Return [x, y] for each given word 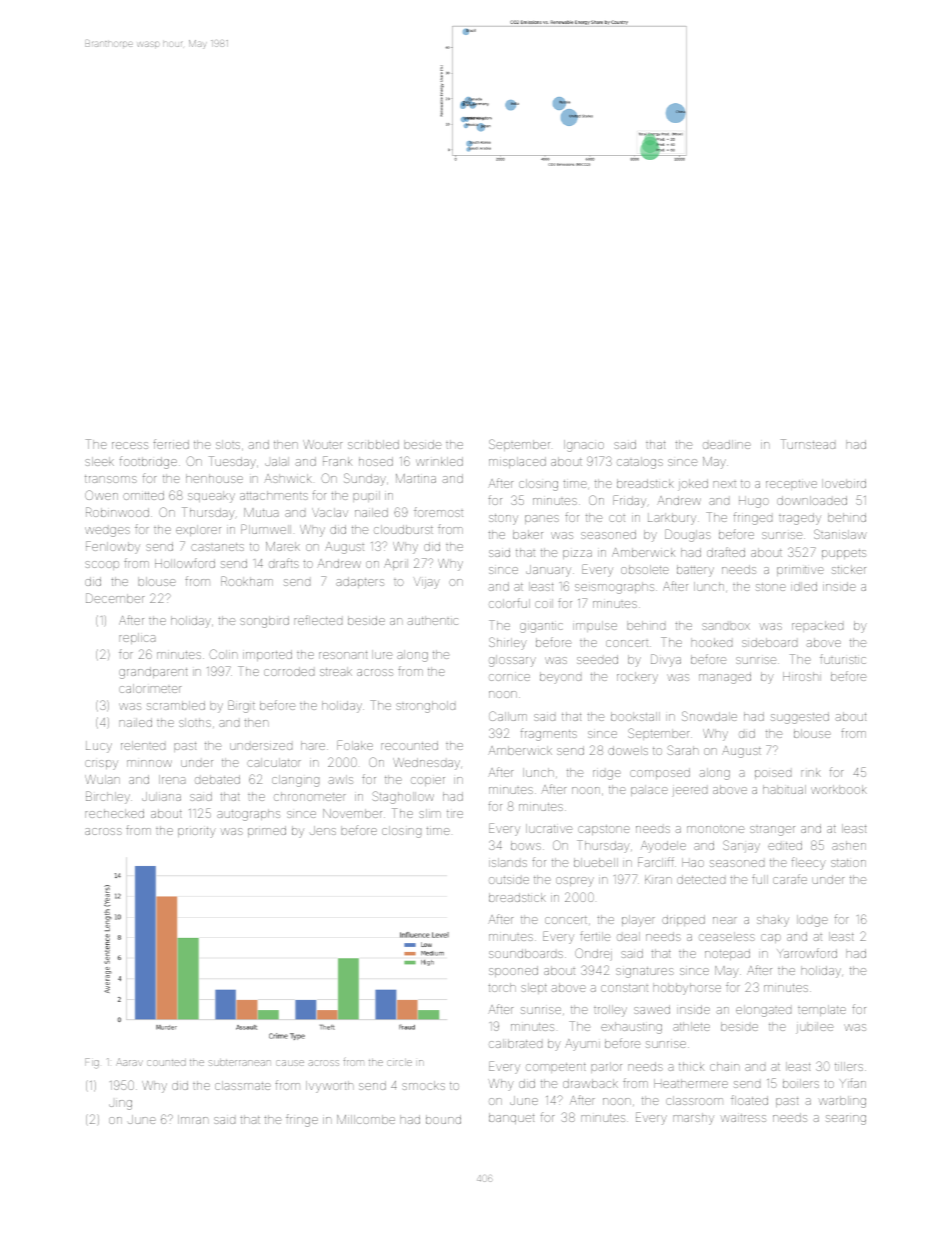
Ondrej [593, 954]
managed [725, 678]
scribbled [373, 444]
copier [428, 781]
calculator [274, 762]
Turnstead [808, 444]
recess [130, 445]
